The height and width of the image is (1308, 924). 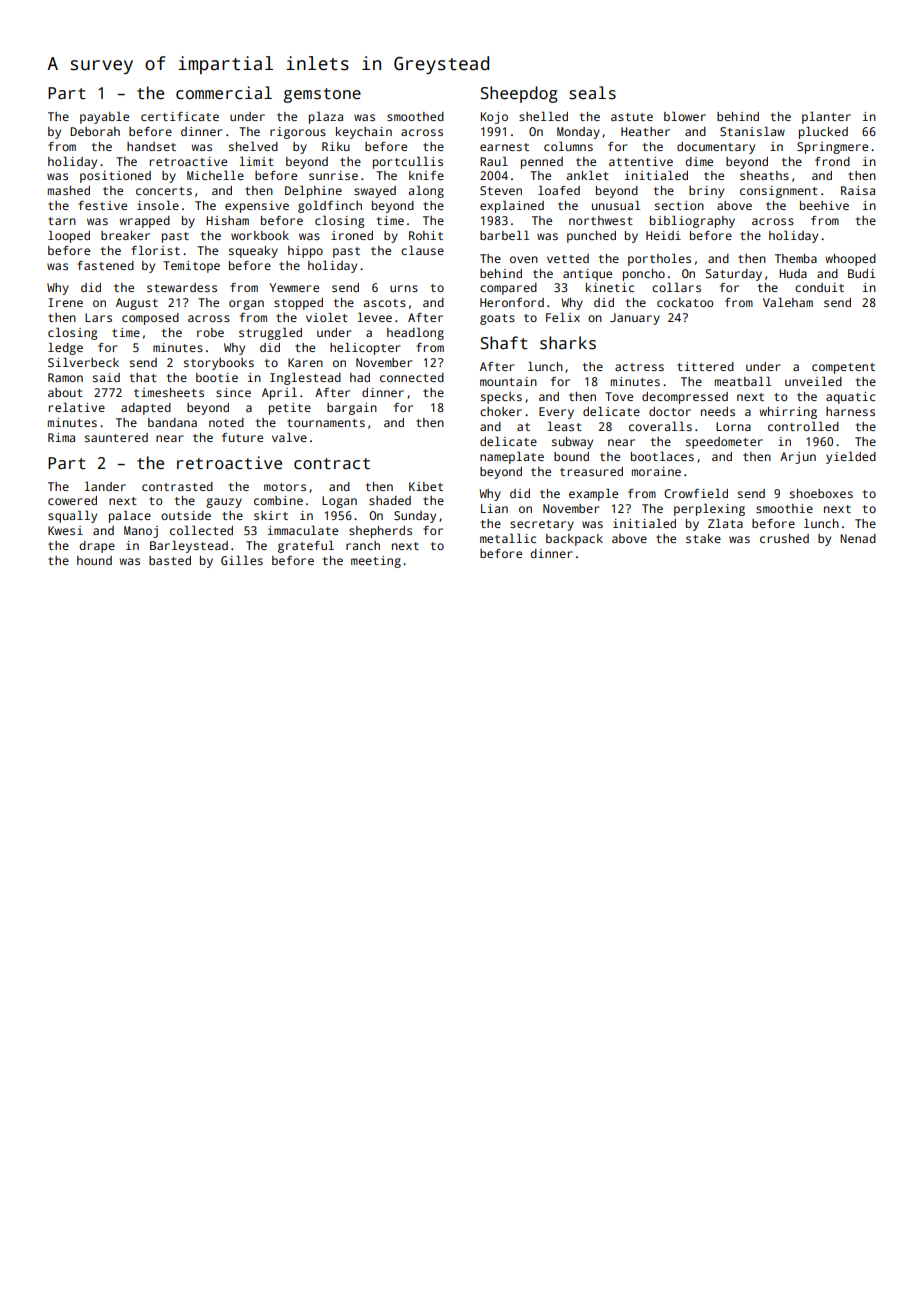 I want to click on seals, so click(x=592, y=93).
